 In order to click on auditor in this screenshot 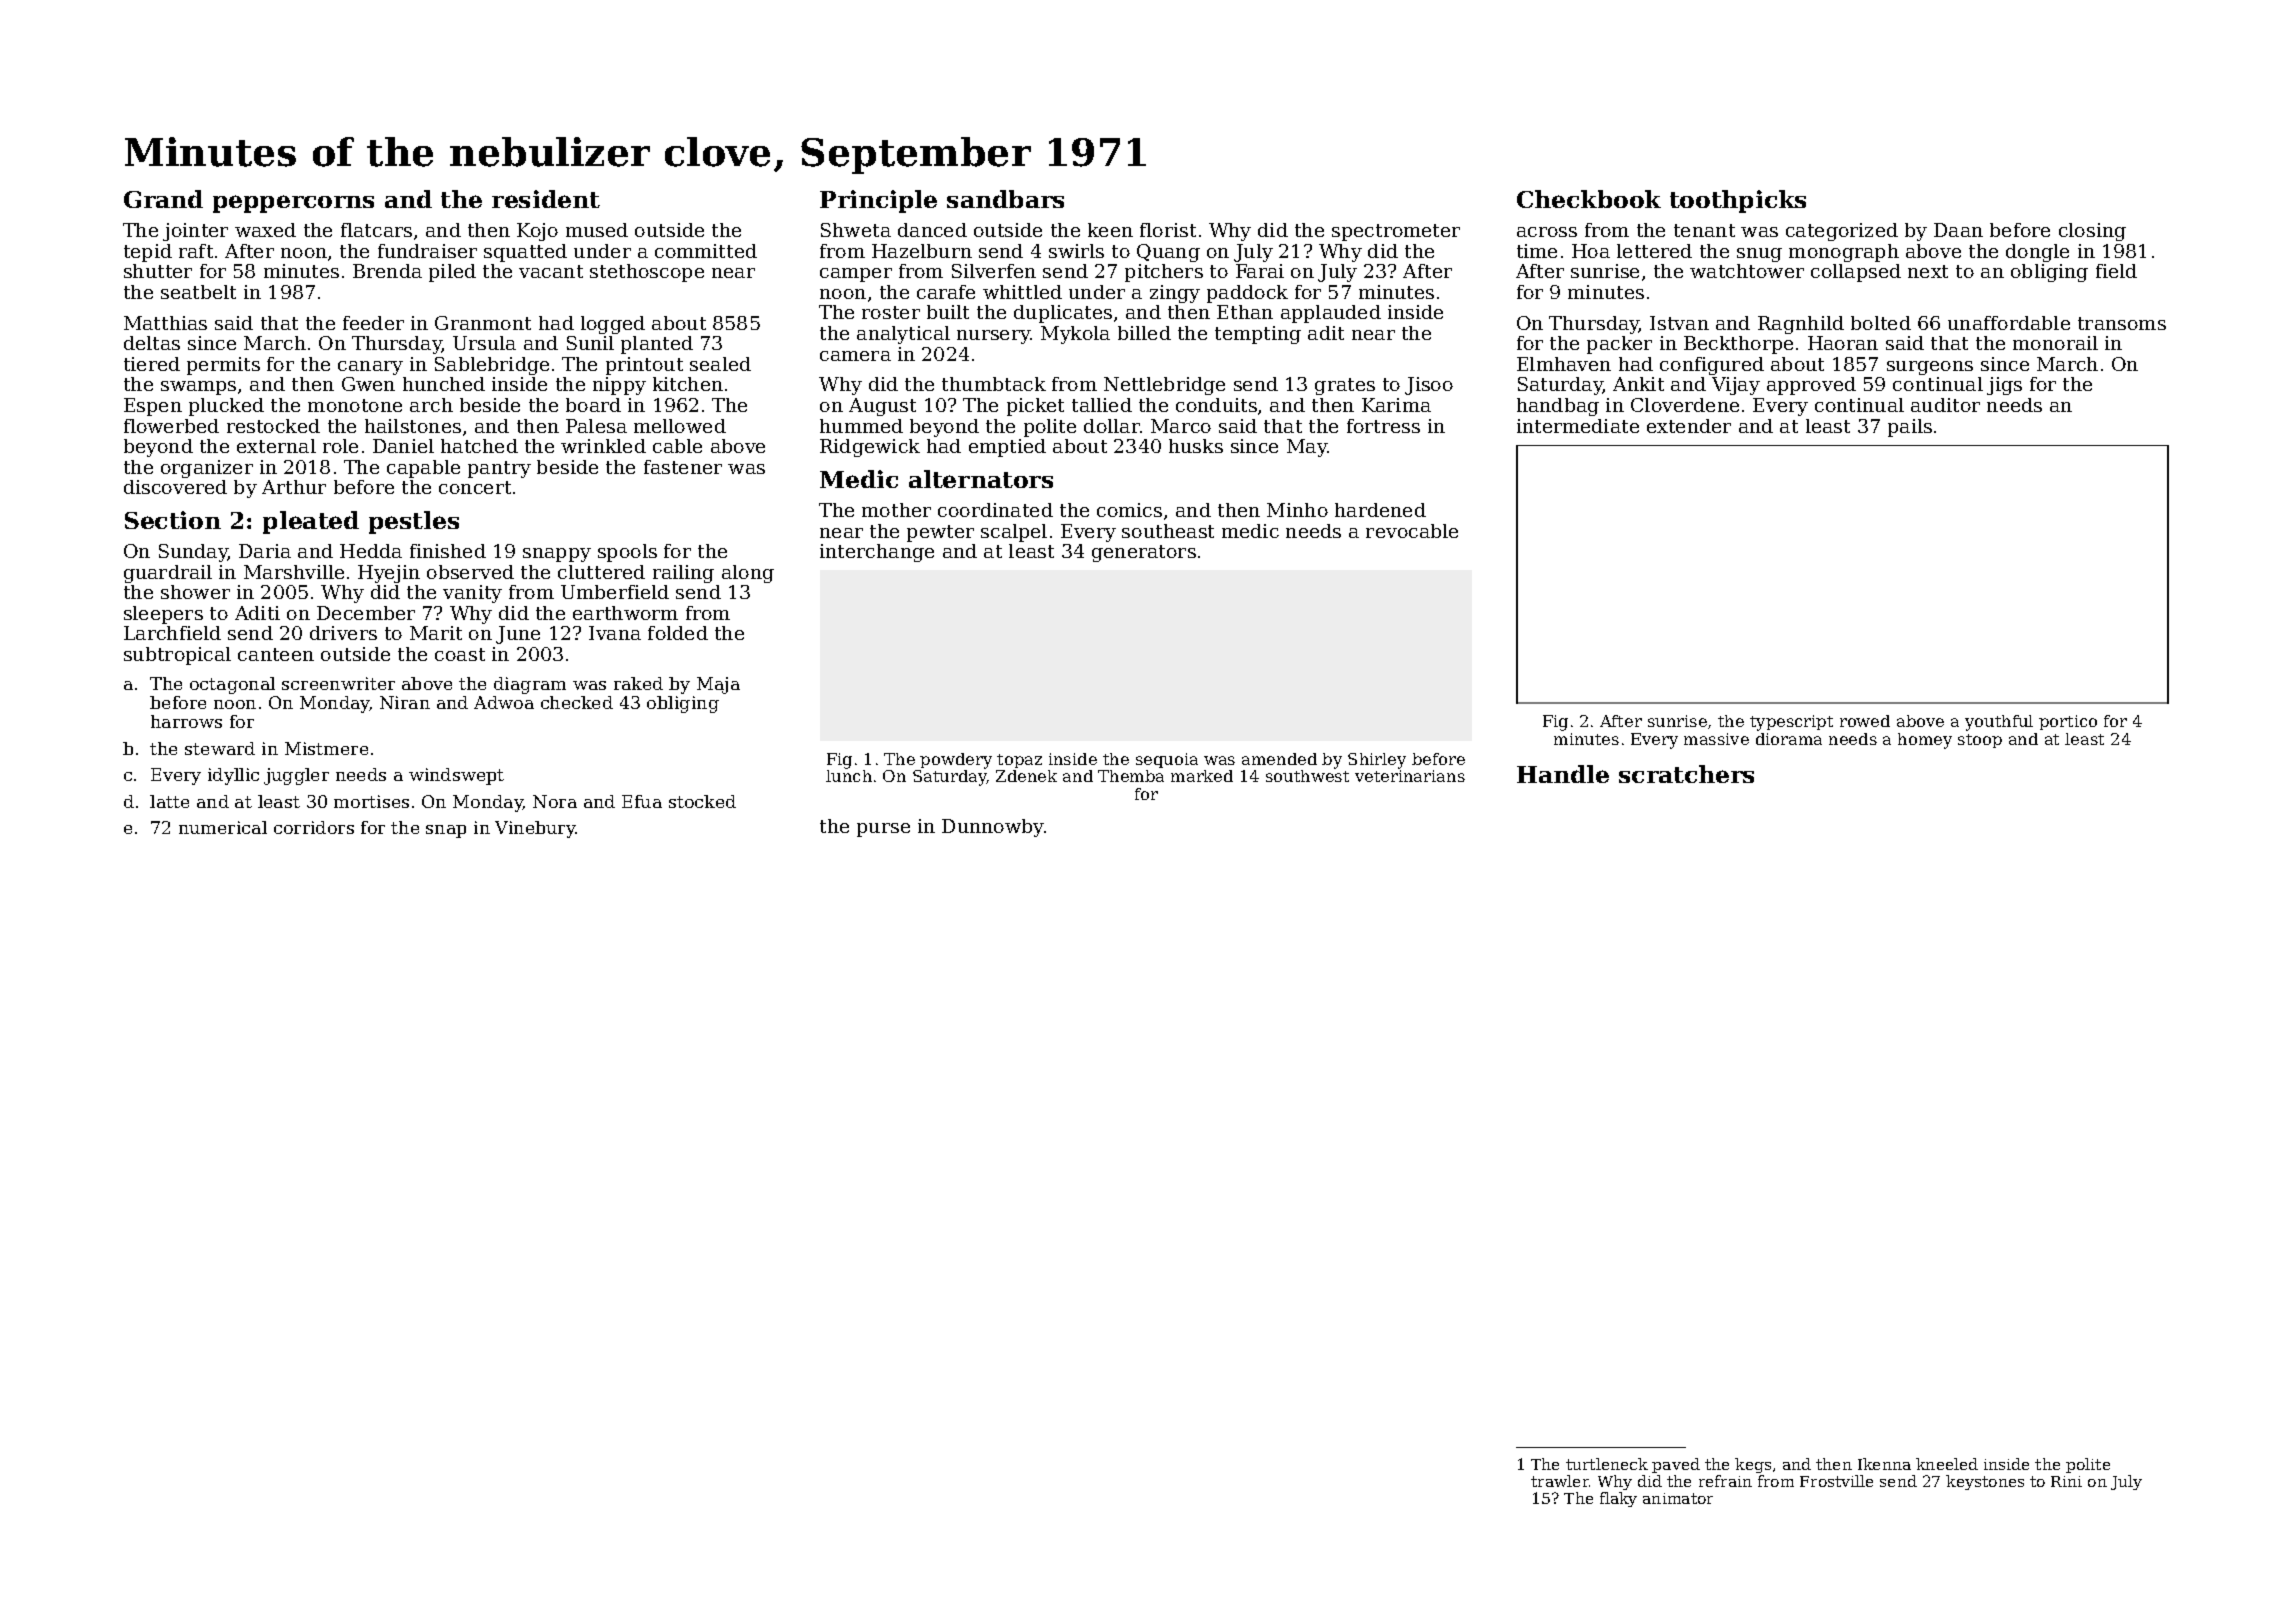, I will do `click(1945, 405)`.
